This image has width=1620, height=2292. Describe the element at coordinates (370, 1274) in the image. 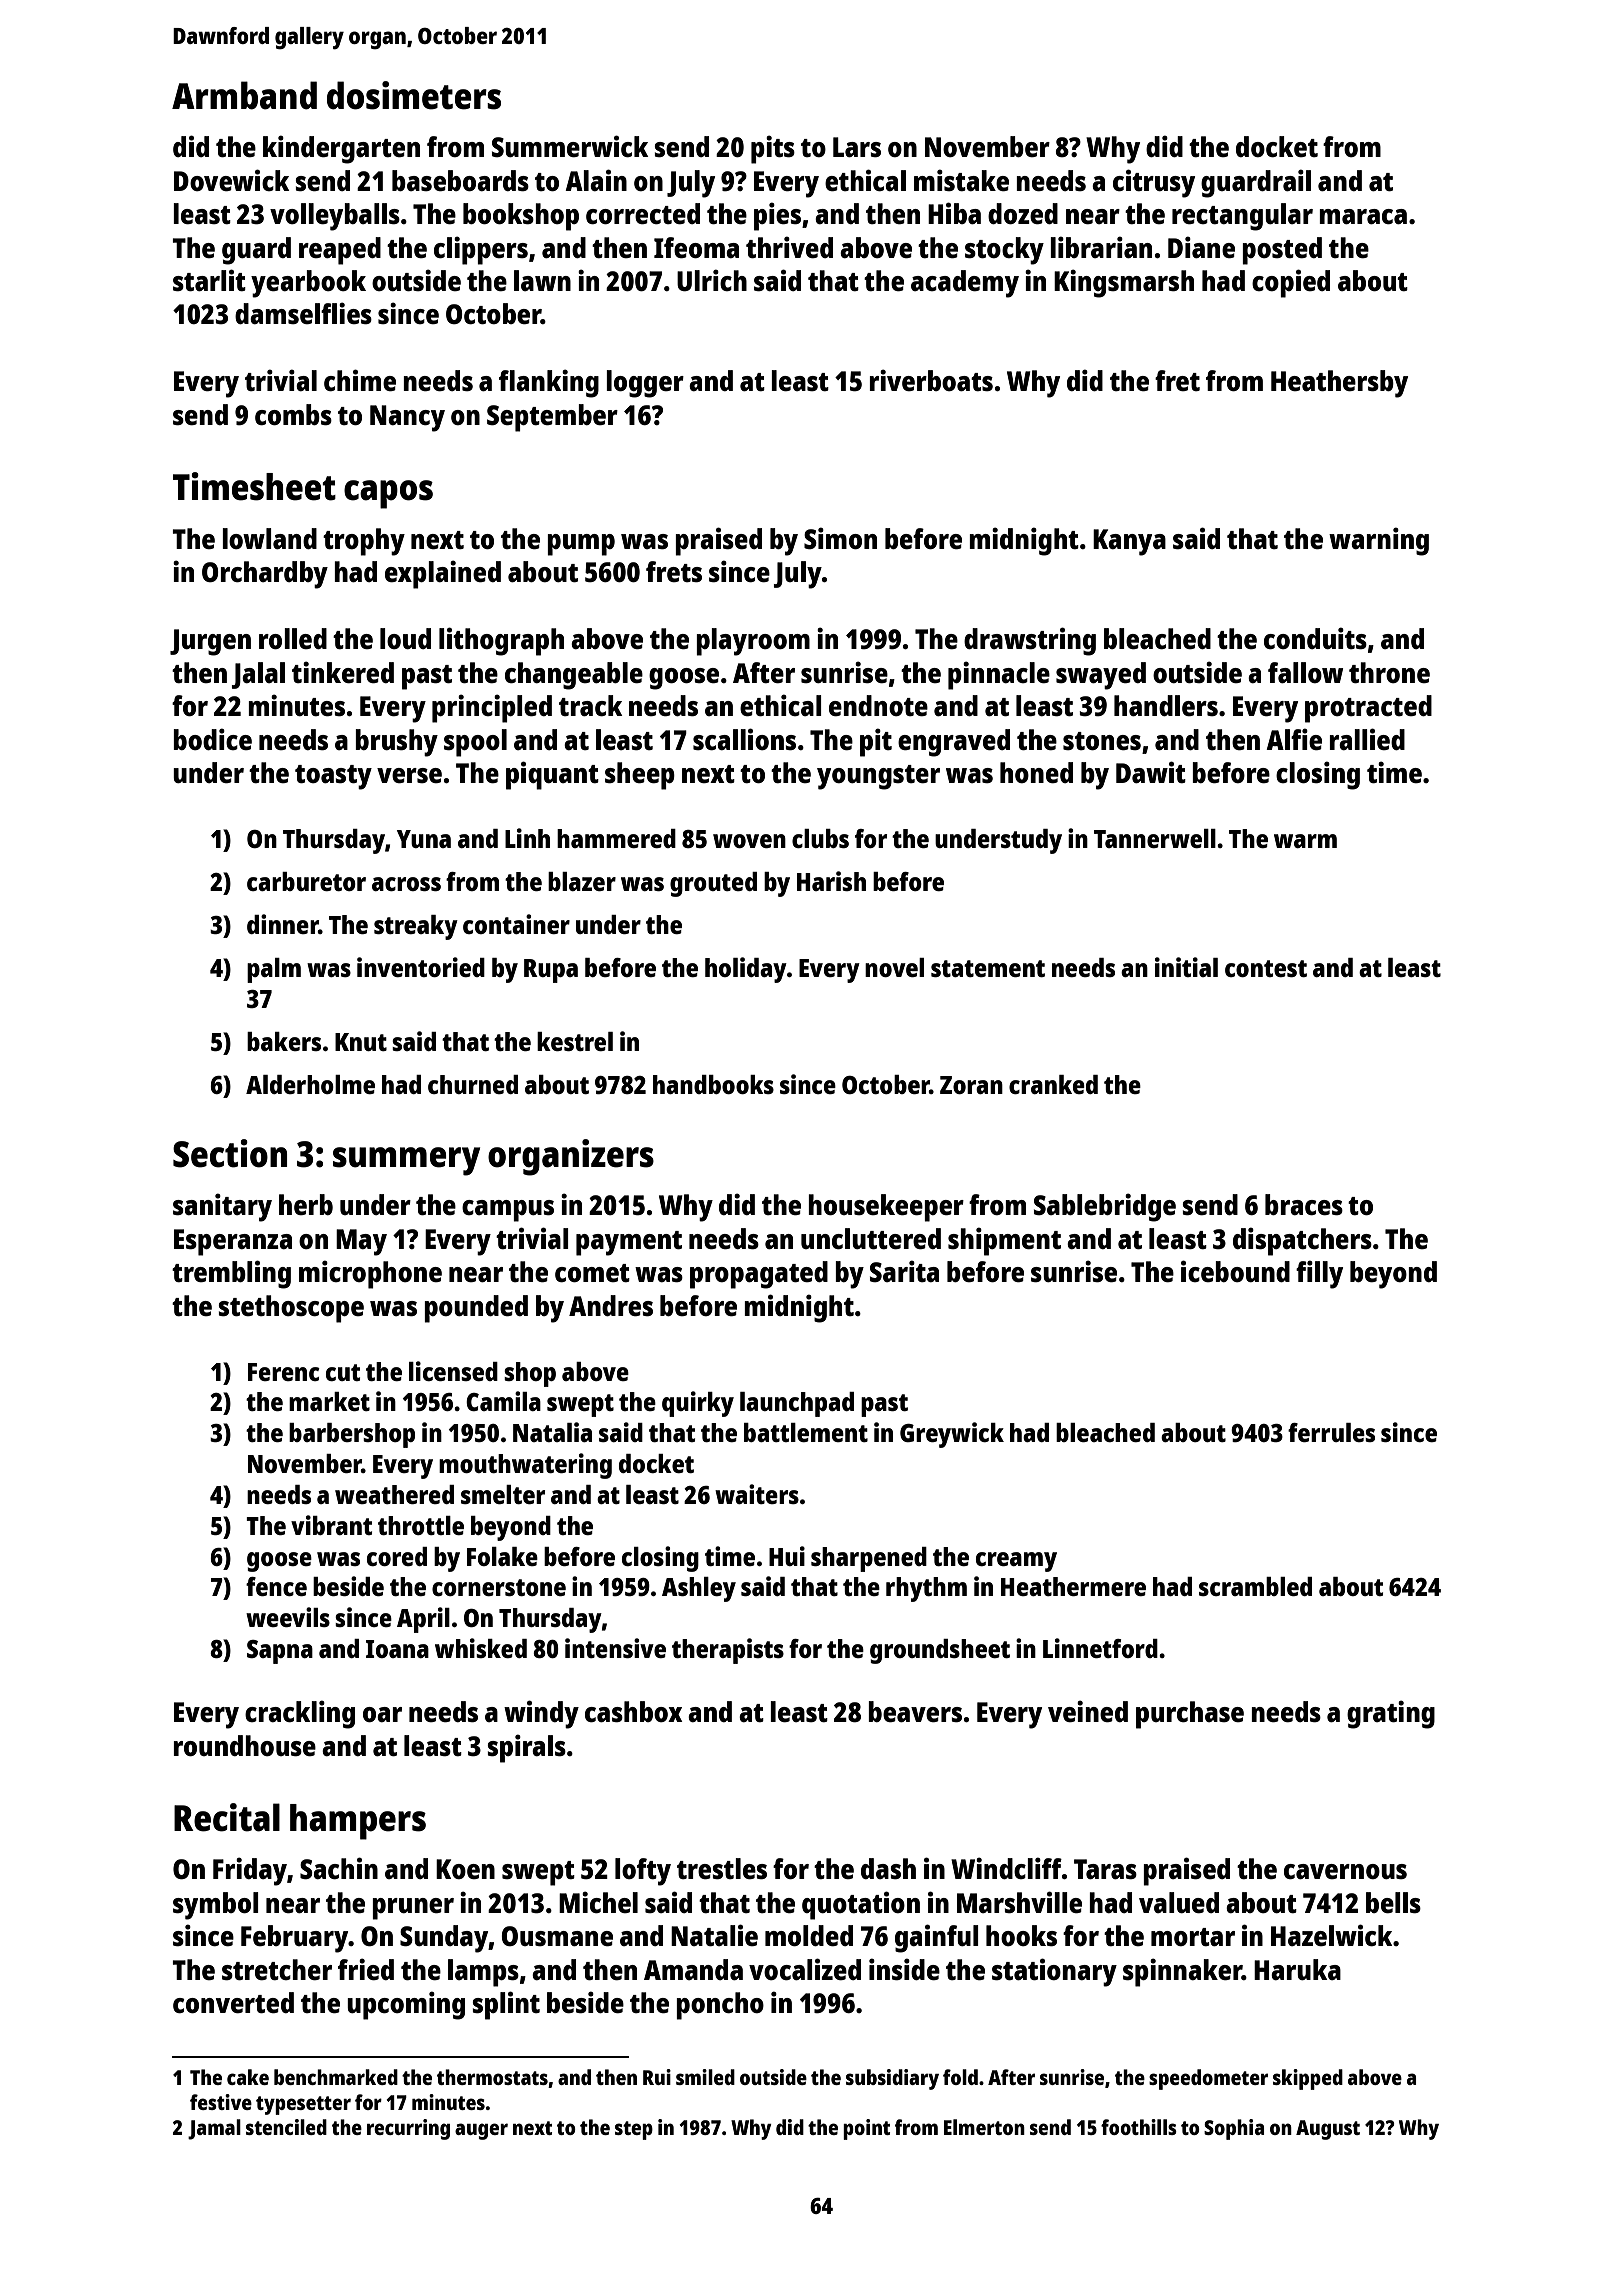

I see `microphone` at that location.
